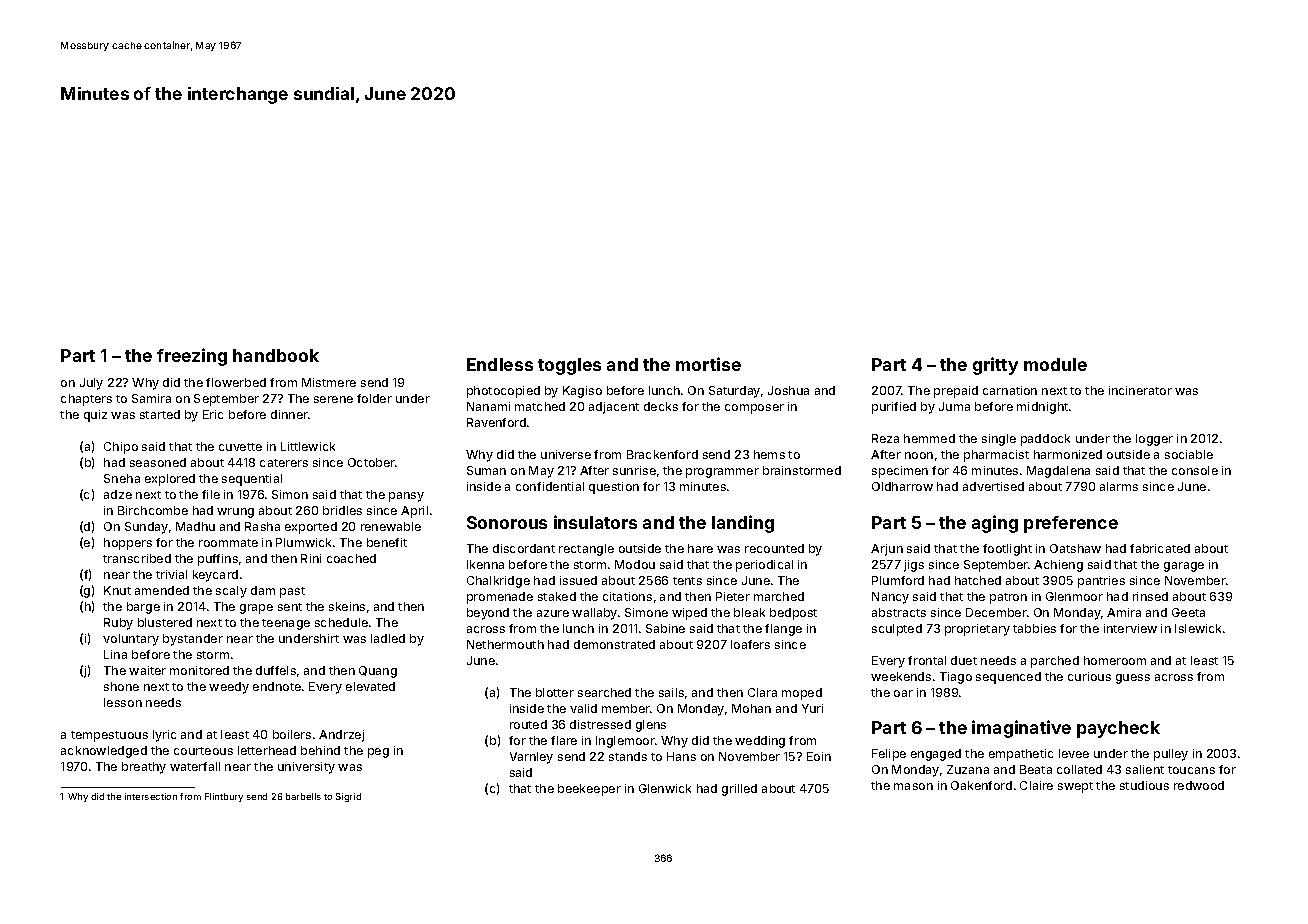 The width and height of the page is (1308, 924). Describe the element at coordinates (505, 644) in the page. I see `Nethermouth` at that location.
